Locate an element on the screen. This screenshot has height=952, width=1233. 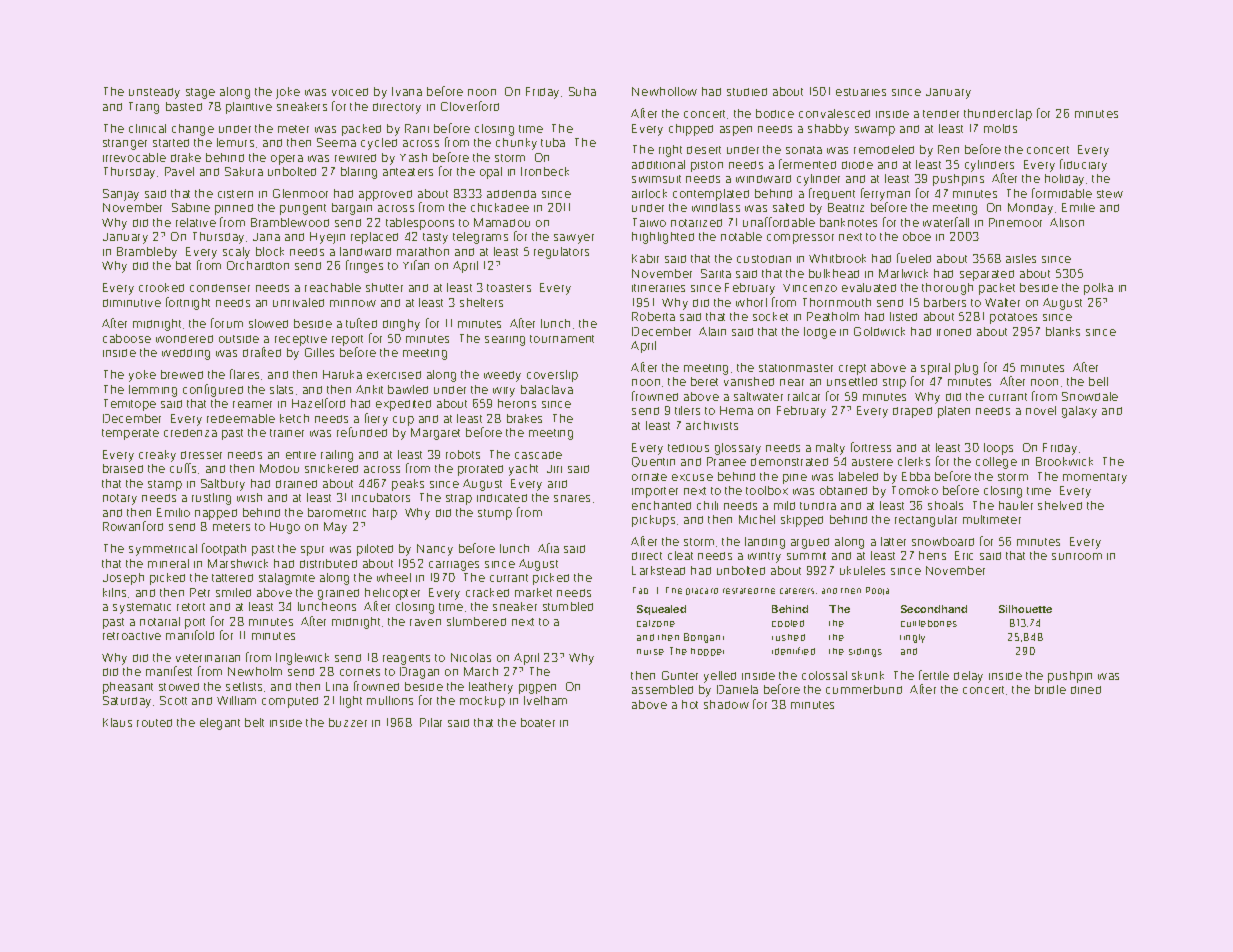
aisles is located at coordinates (1021, 258).
